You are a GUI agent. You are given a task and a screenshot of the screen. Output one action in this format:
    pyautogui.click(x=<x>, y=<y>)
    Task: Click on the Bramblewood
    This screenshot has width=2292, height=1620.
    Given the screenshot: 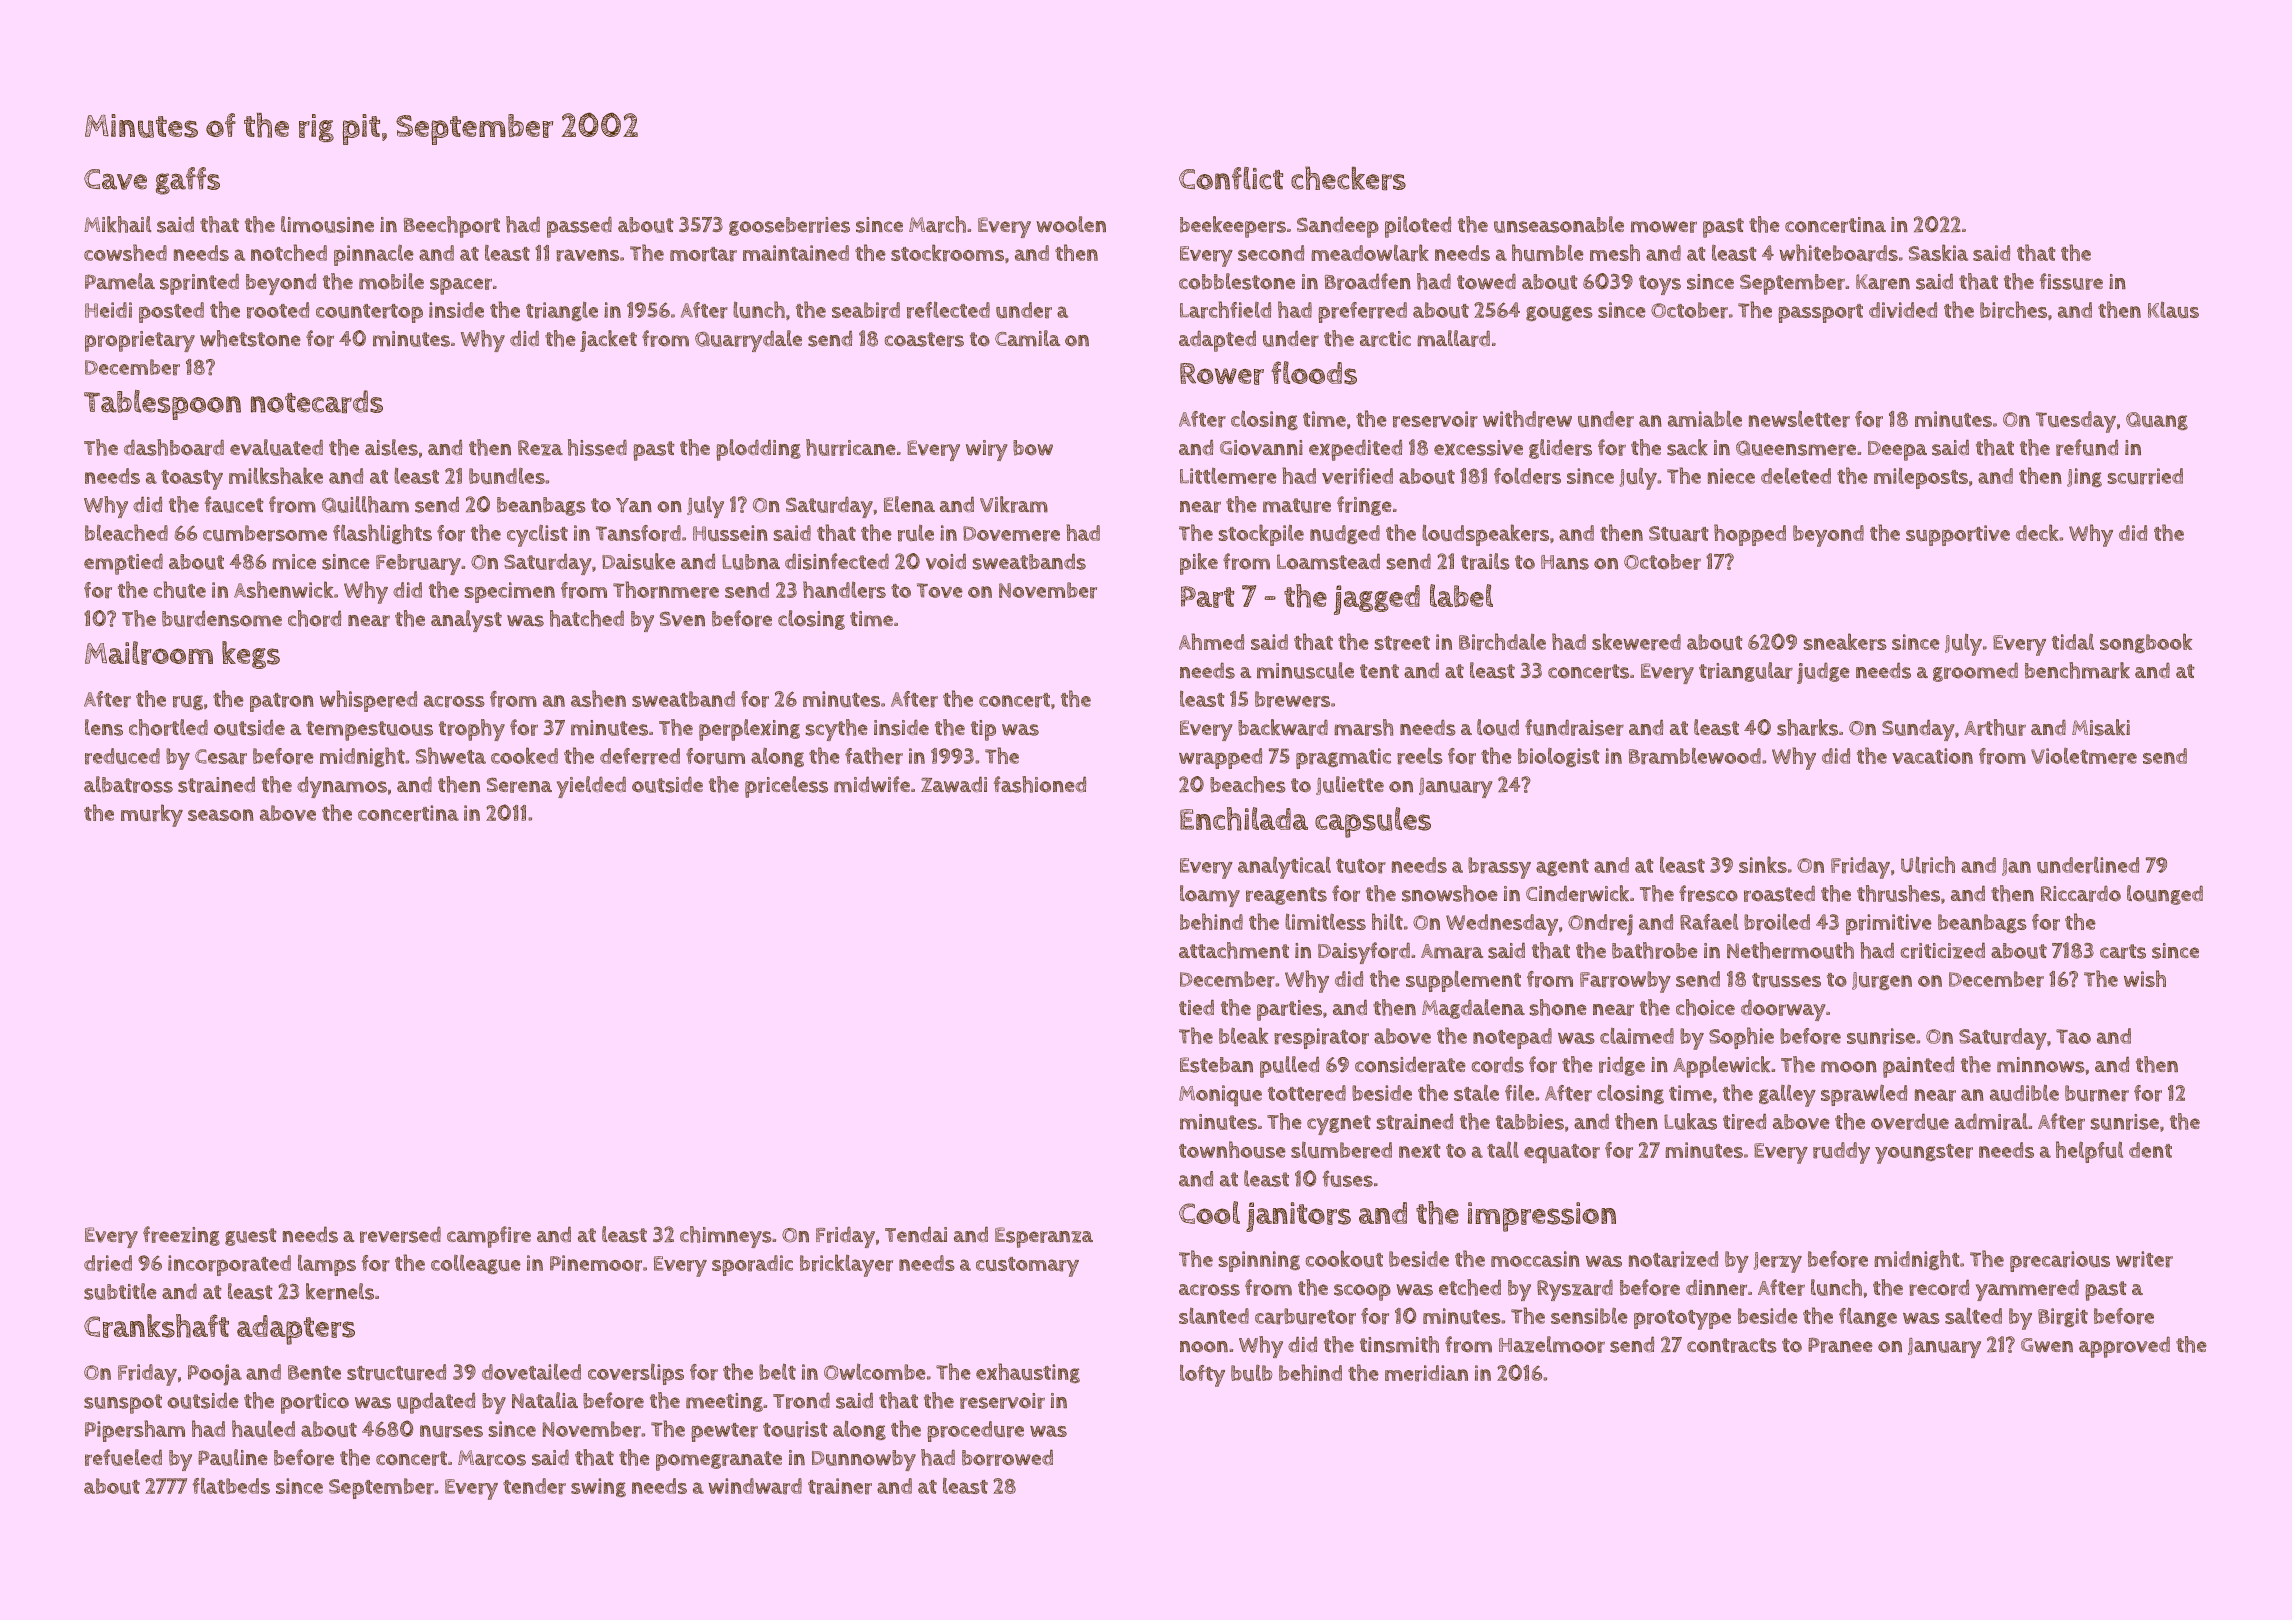 What is the action you would take?
    pyautogui.click(x=1695, y=756)
